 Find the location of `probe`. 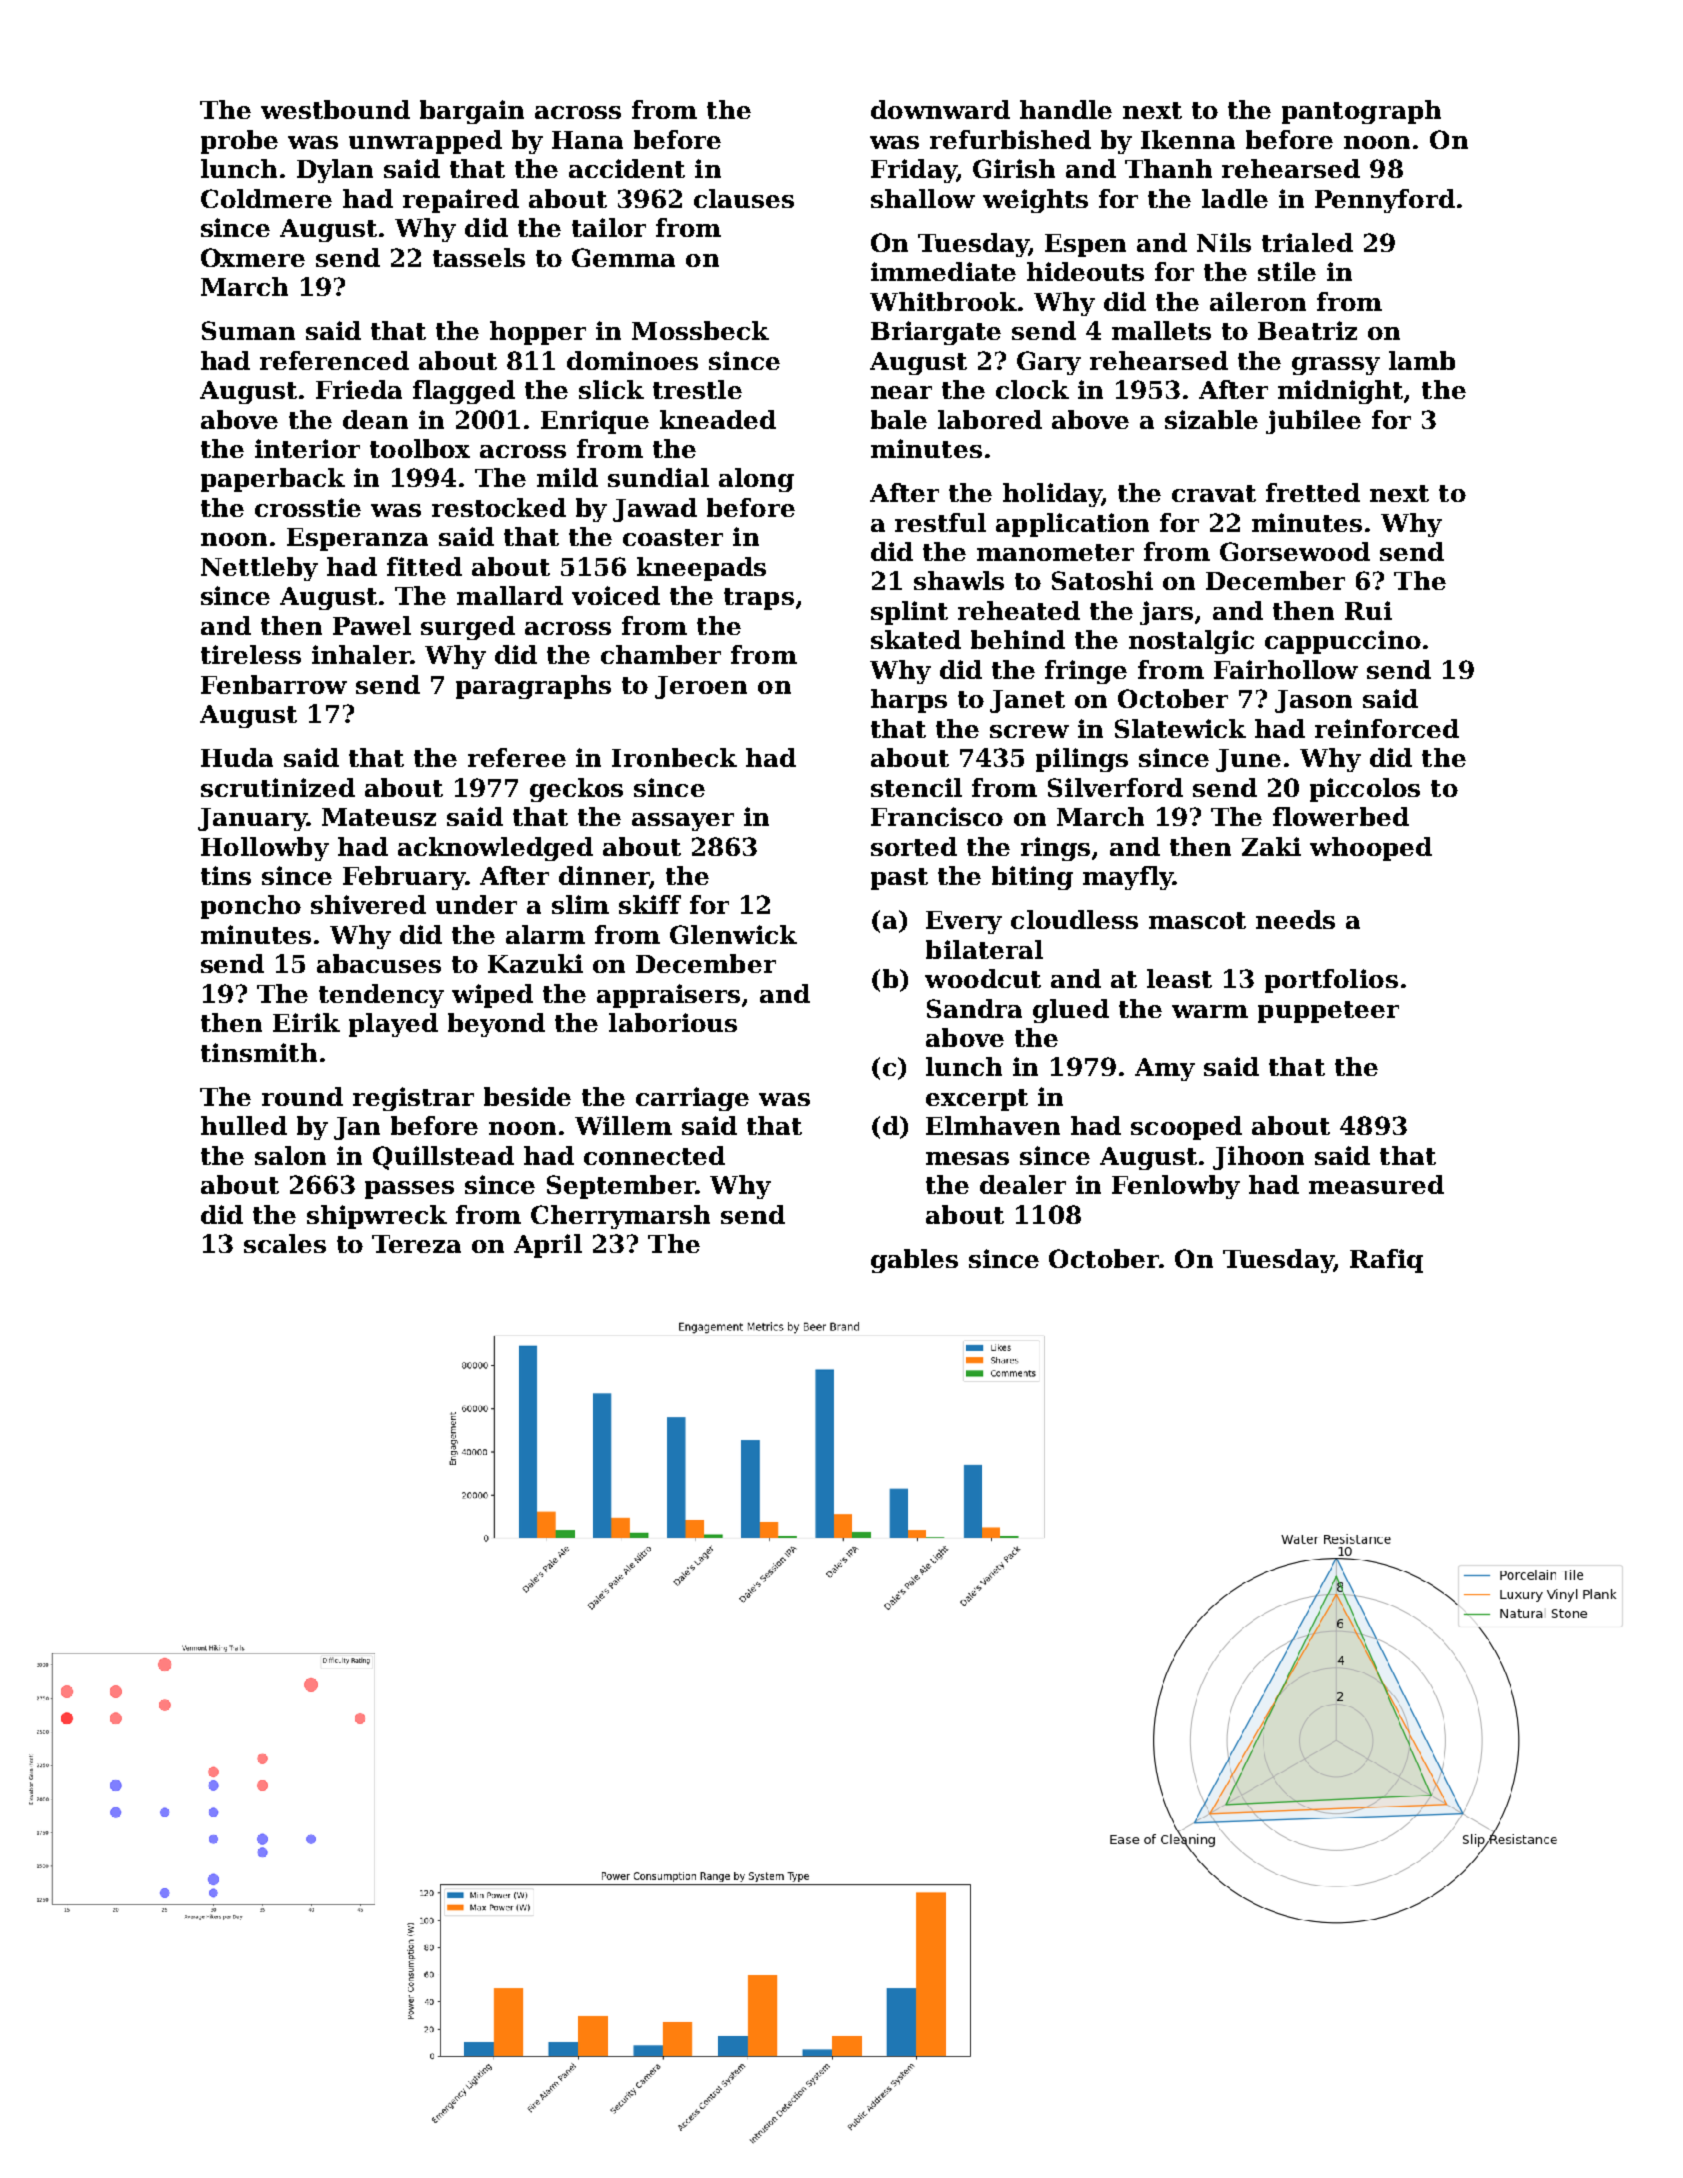

probe is located at coordinates (239, 142).
